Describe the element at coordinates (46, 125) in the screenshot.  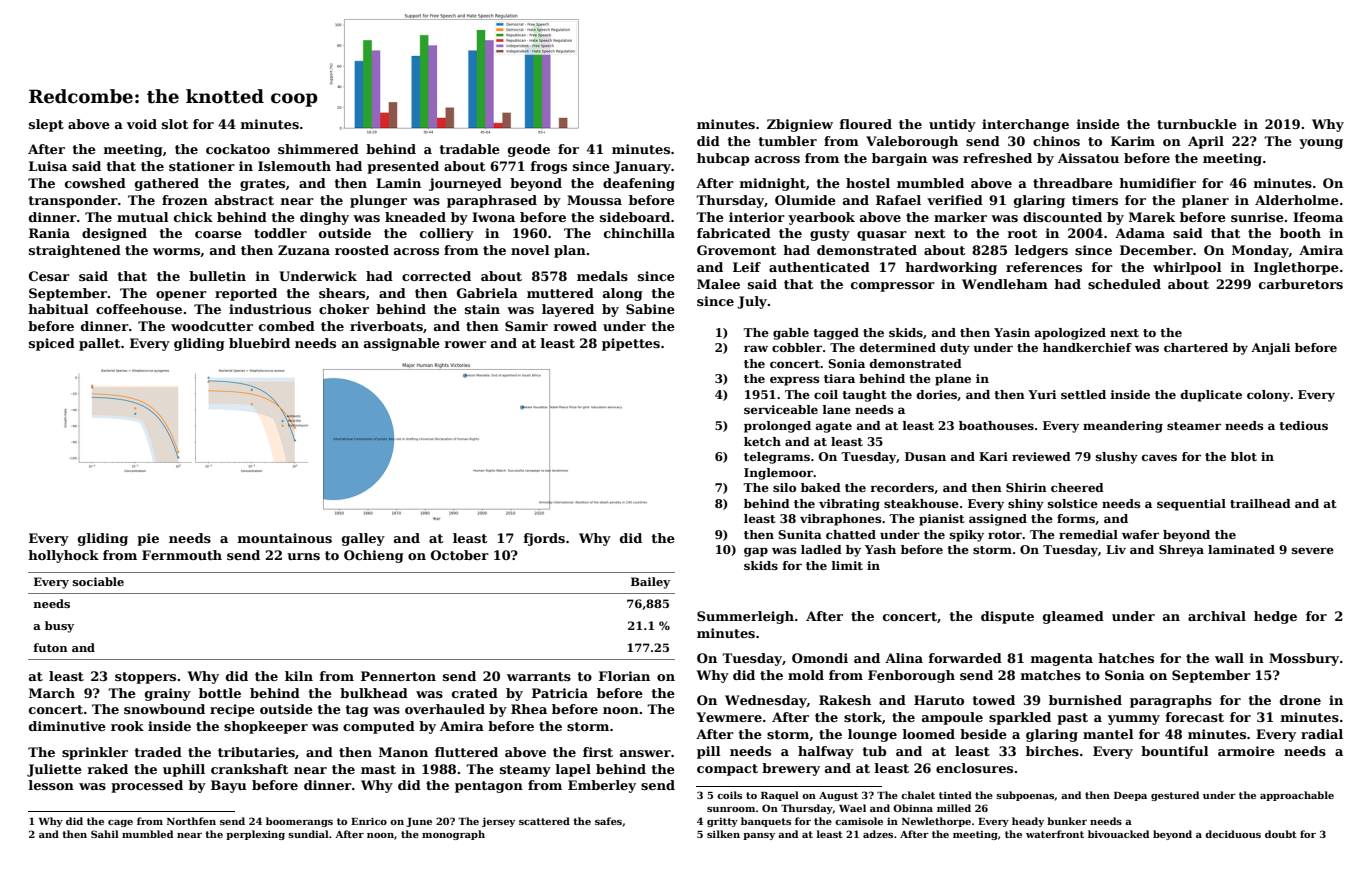
I see `slept` at that location.
